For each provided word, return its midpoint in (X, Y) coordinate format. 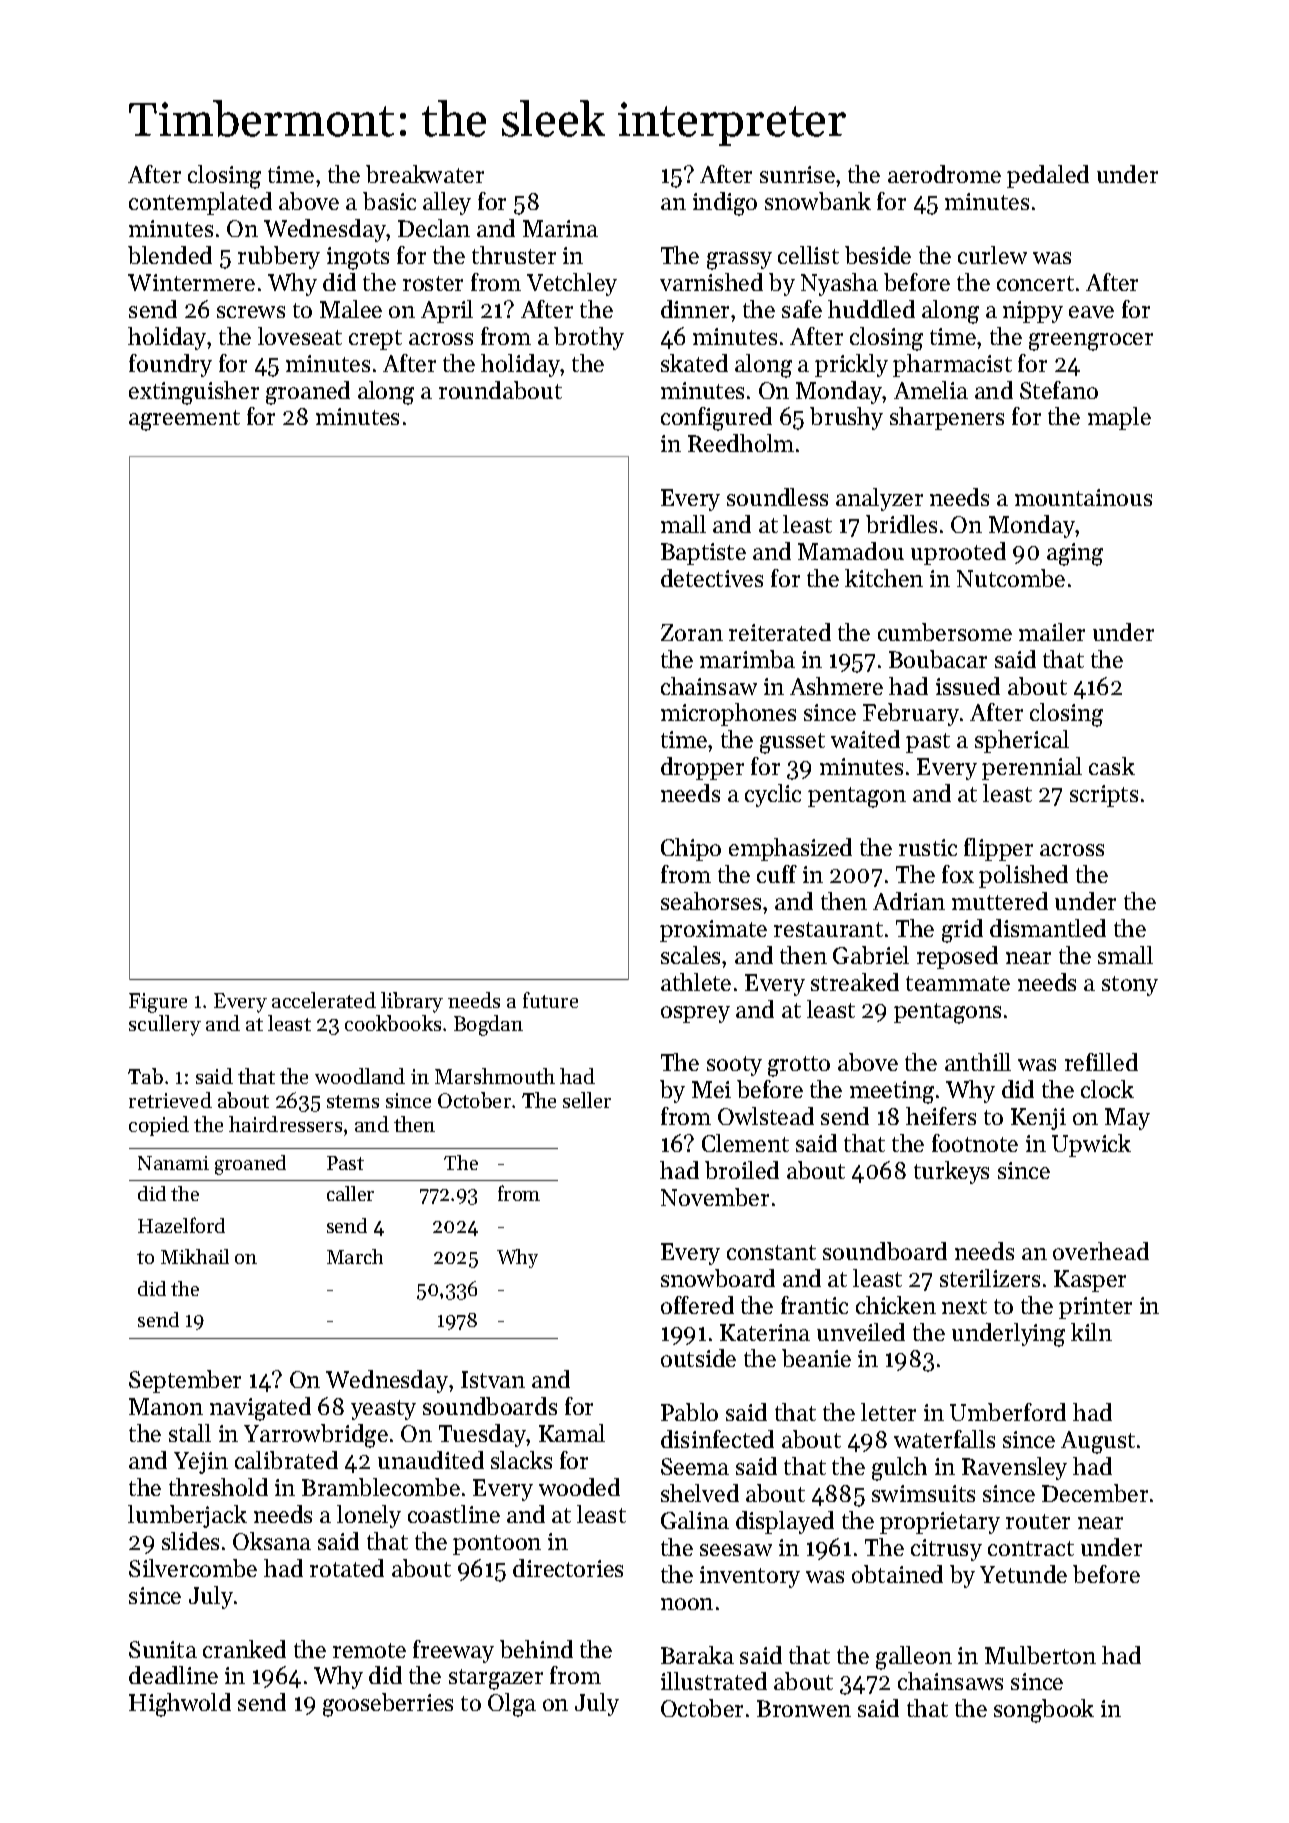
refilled (1101, 1062)
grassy (739, 261)
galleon (914, 1658)
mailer (1052, 632)
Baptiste (703, 554)
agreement (184, 420)
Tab (145, 1076)
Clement (745, 1143)
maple (1119, 418)
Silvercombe (193, 1568)
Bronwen (804, 1708)
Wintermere (191, 282)
